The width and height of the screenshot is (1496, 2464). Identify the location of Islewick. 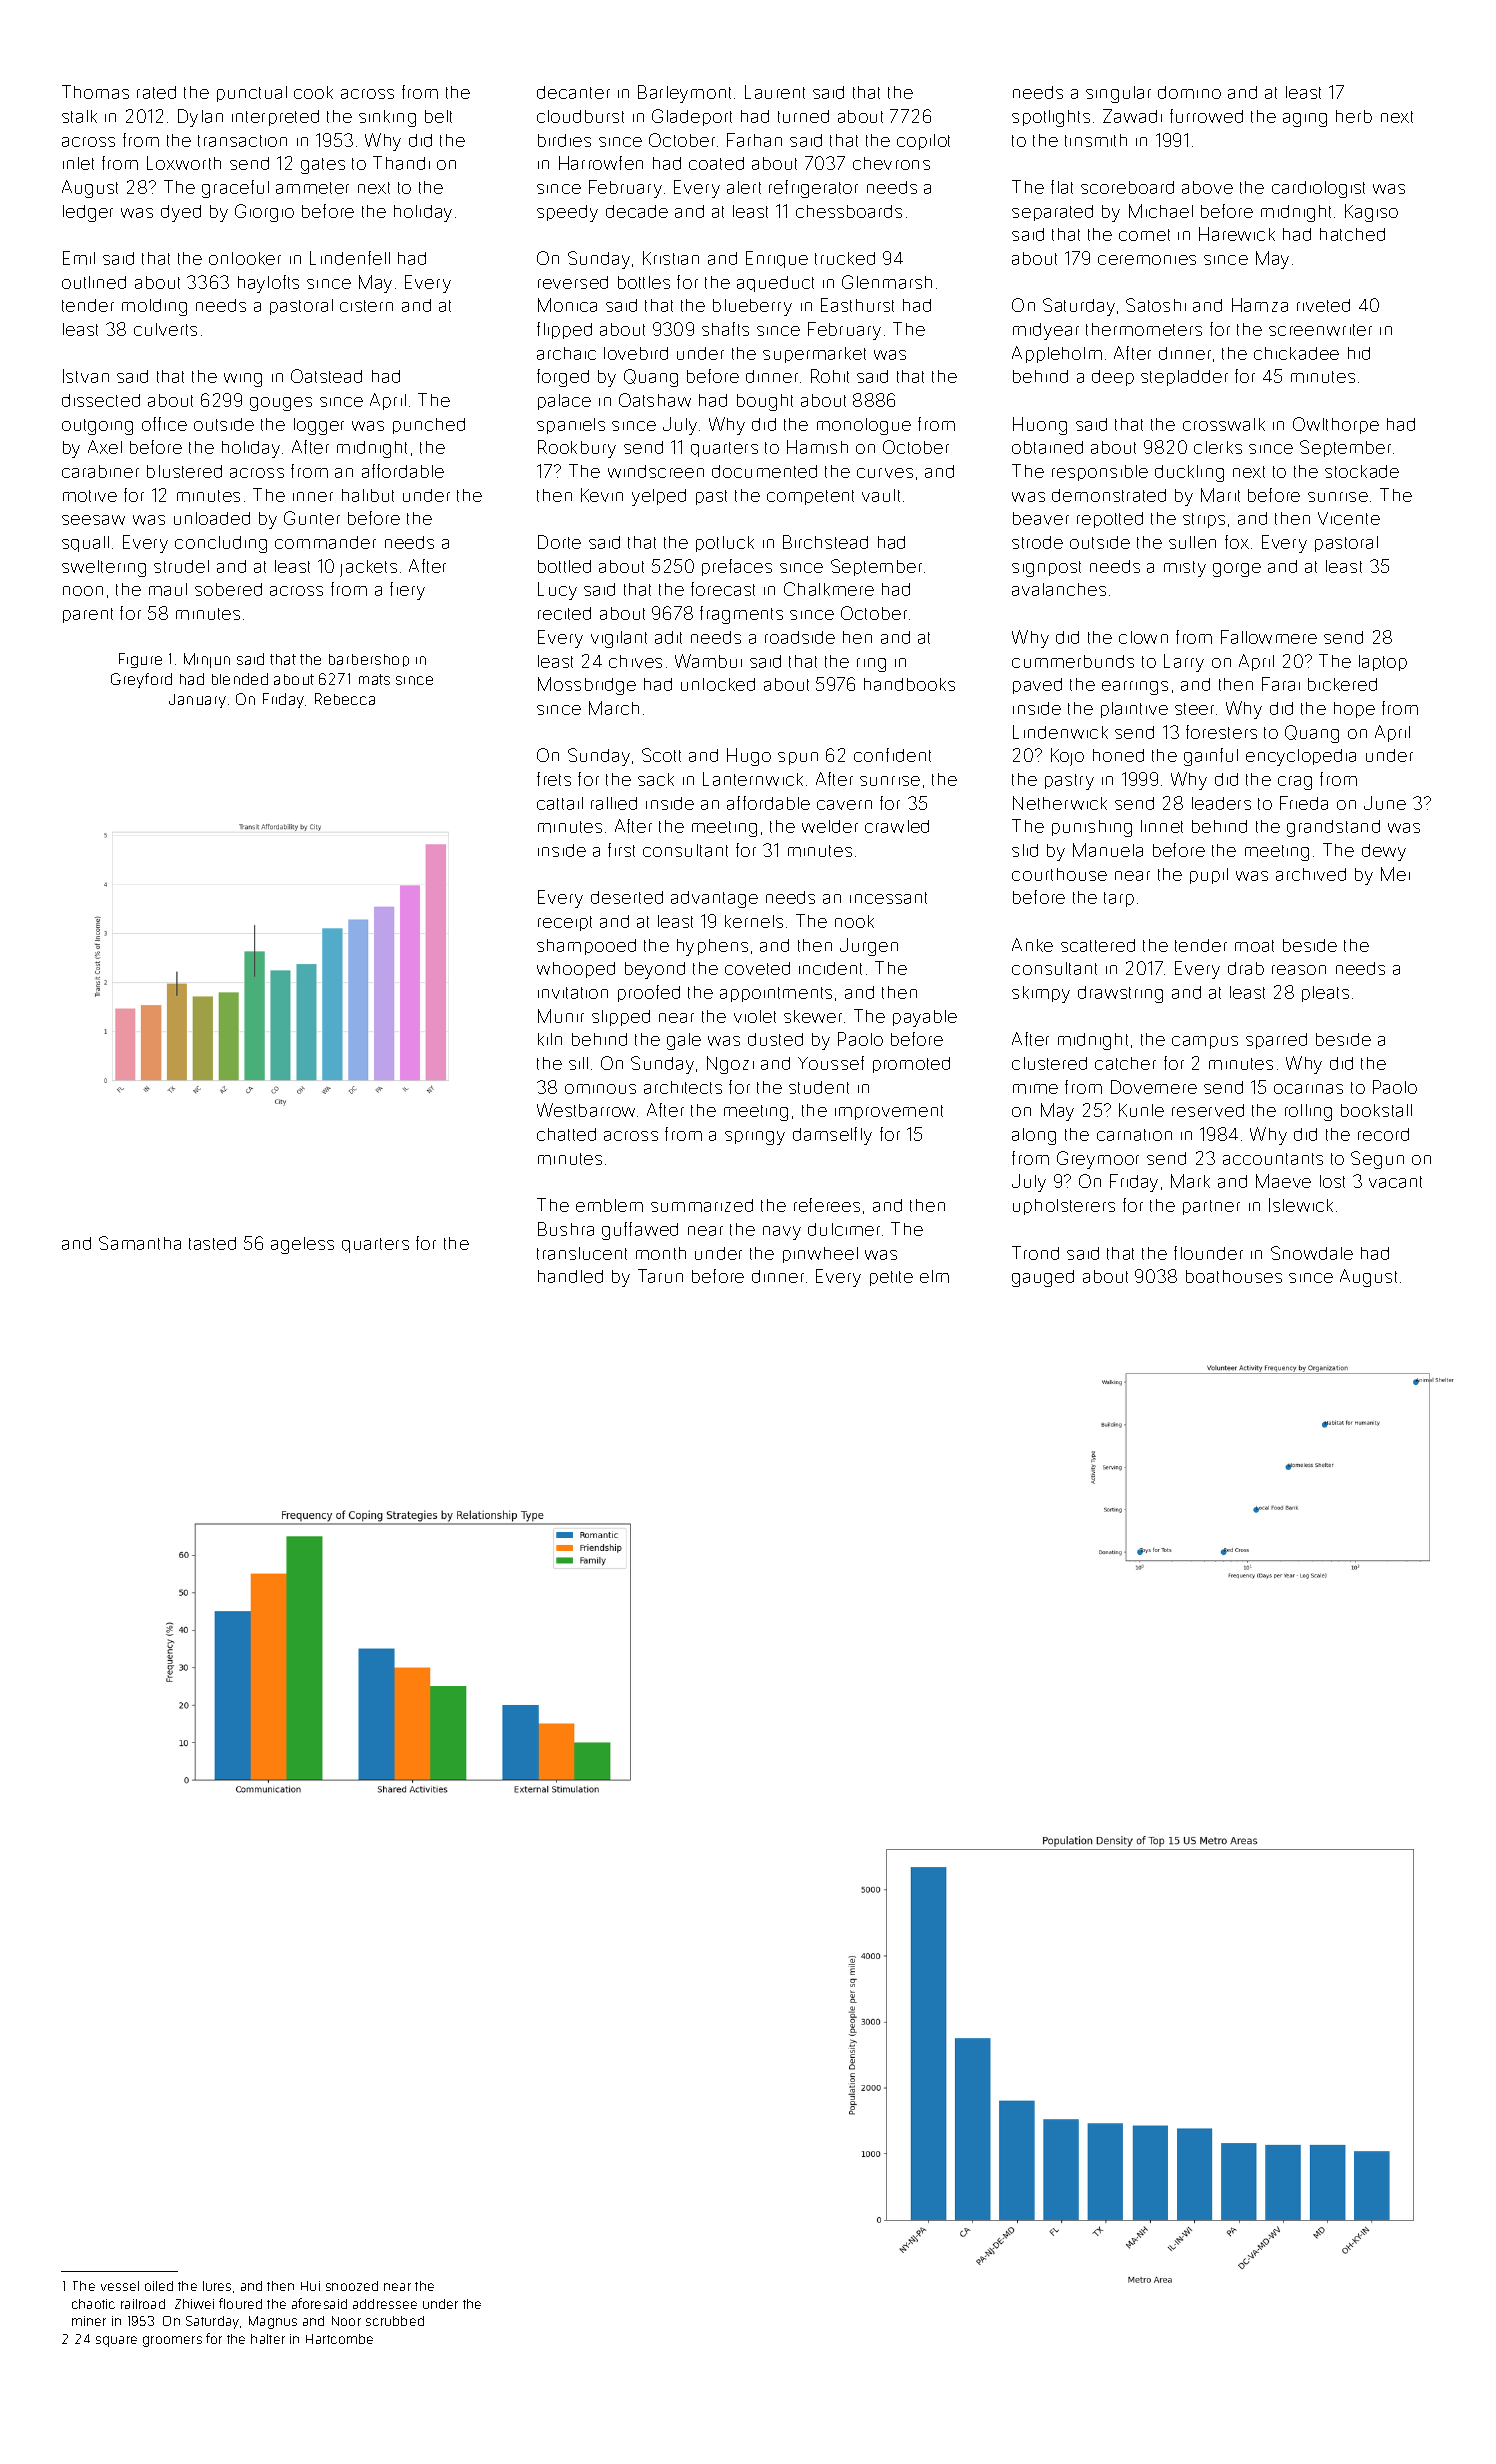
(1301, 1205).
